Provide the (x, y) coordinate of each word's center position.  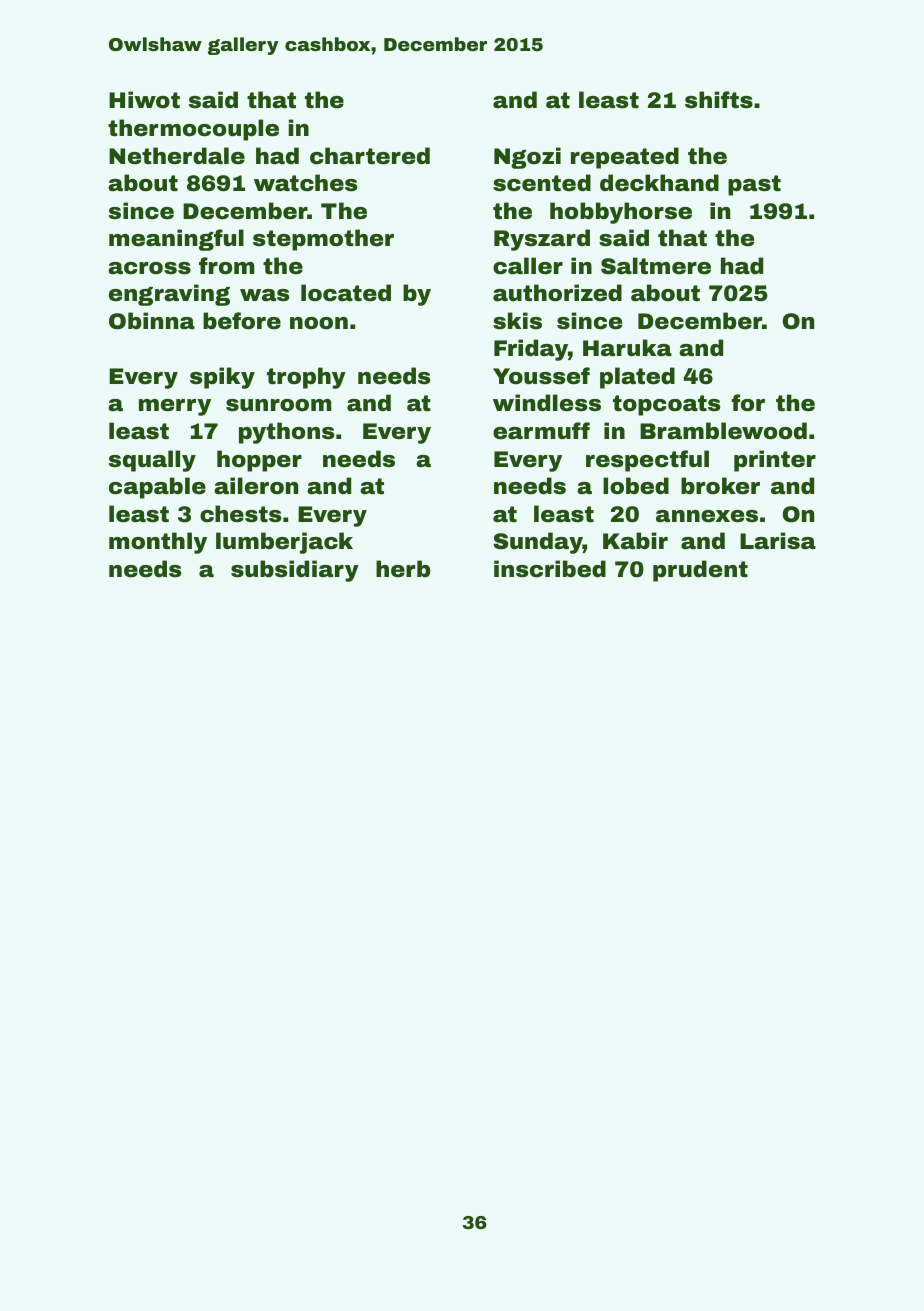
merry (175, 407)
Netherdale (177, 156)
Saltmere (656, 266)
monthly (158, 543)
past (754, 185)
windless (547, 403)
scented (542, 183)
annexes (707, 516)
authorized (557, 293)
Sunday (538, 543)
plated (637, 378)
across (149, 268)
